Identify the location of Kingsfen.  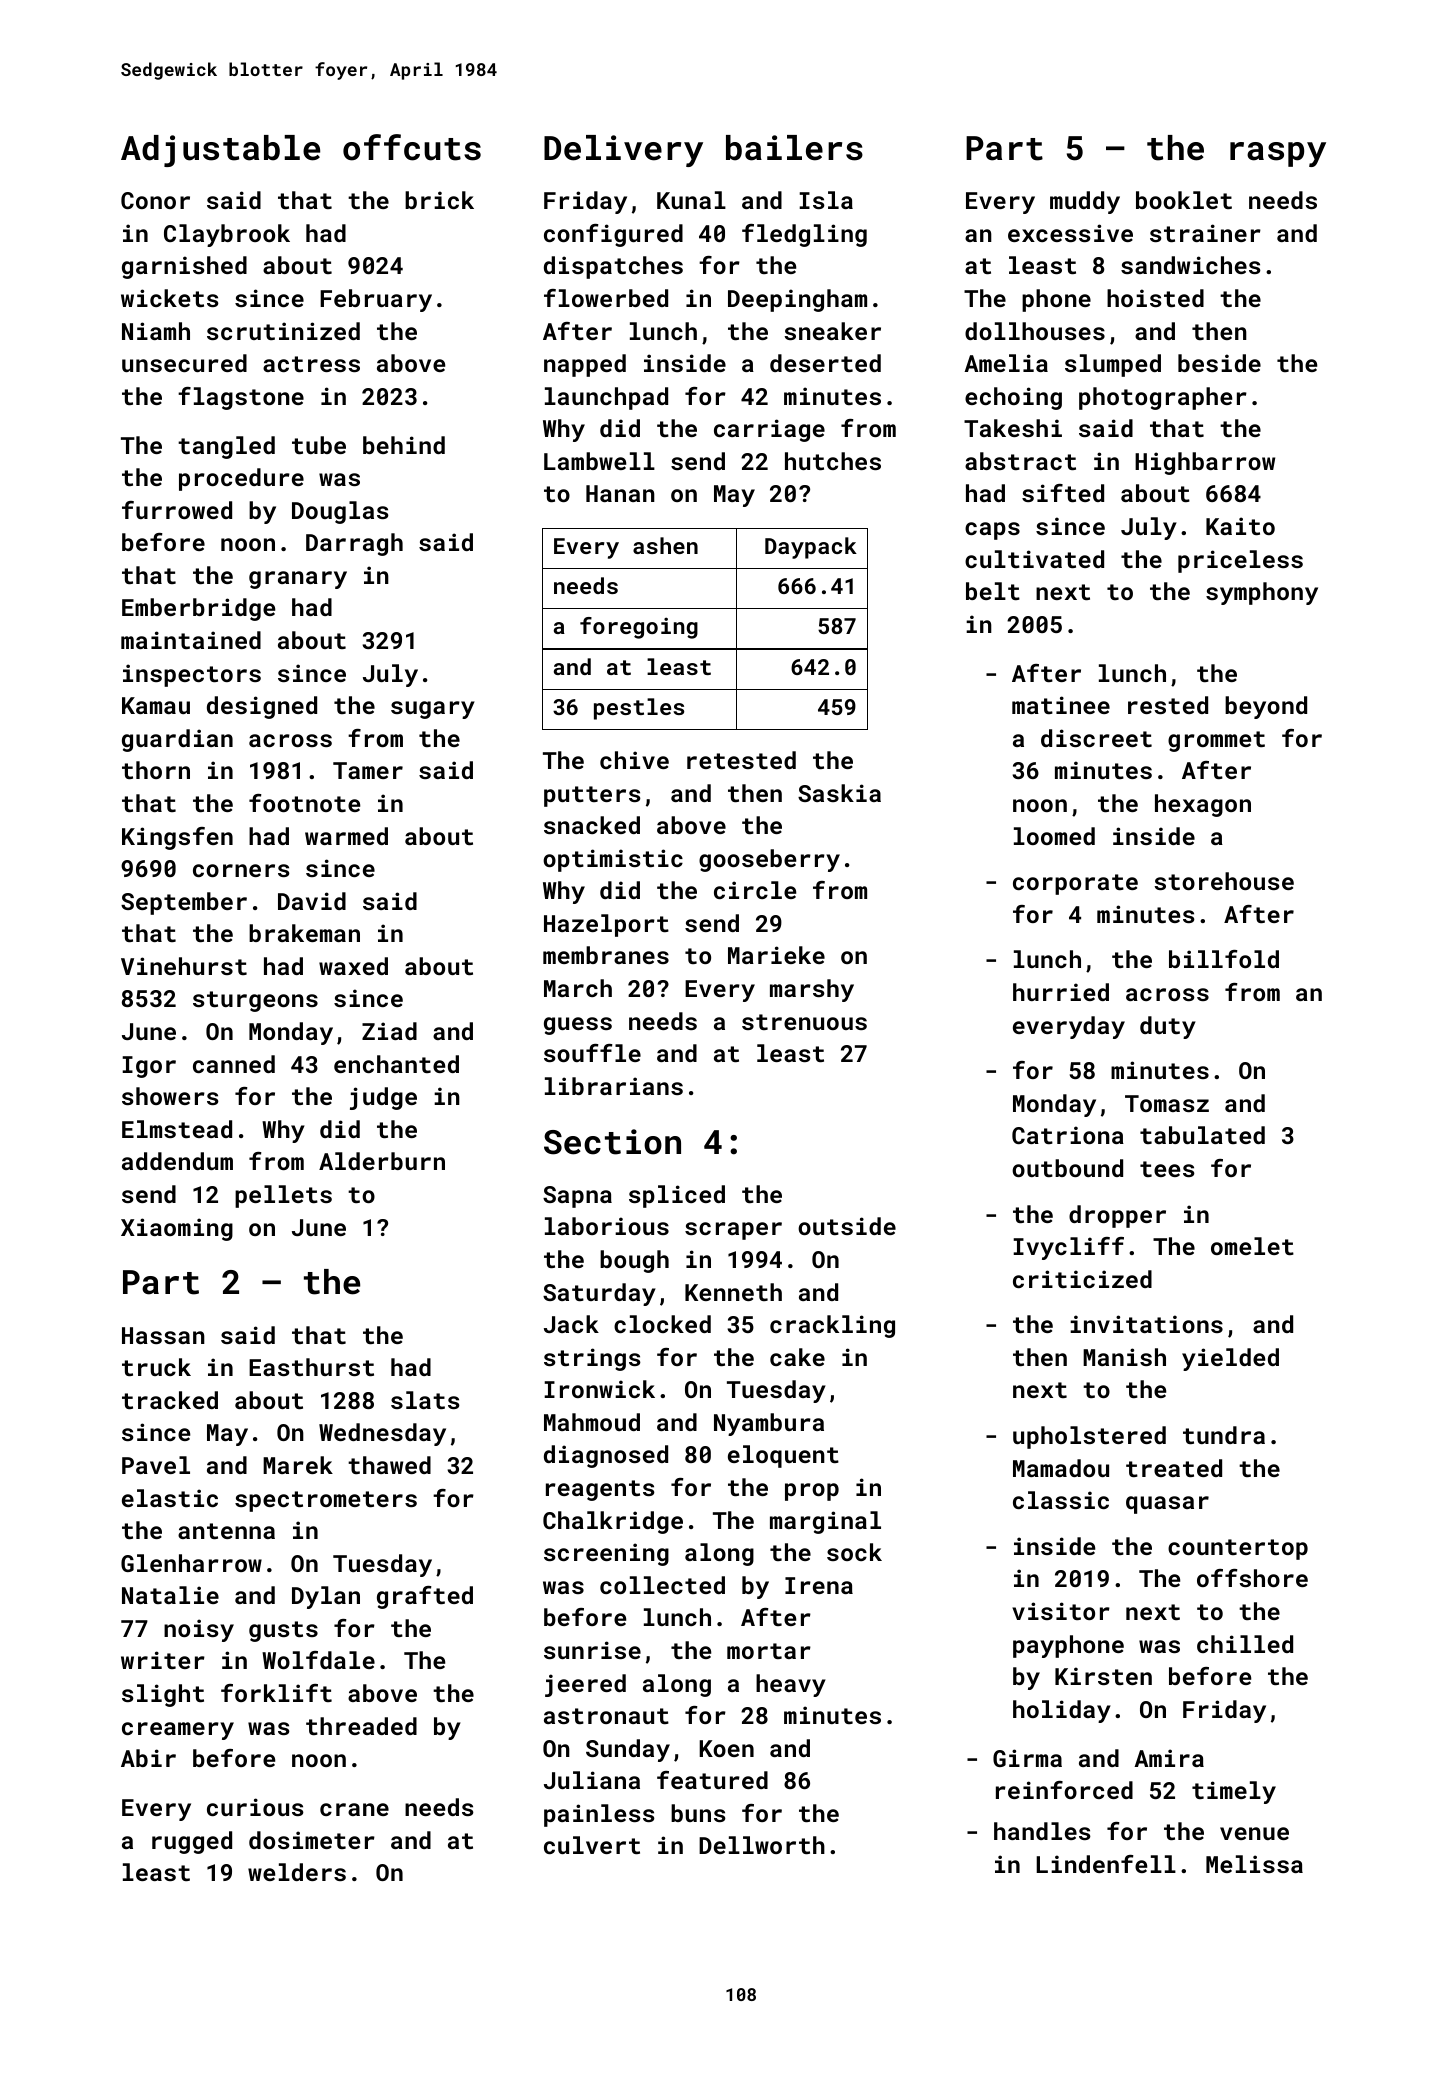
(177, 838).
